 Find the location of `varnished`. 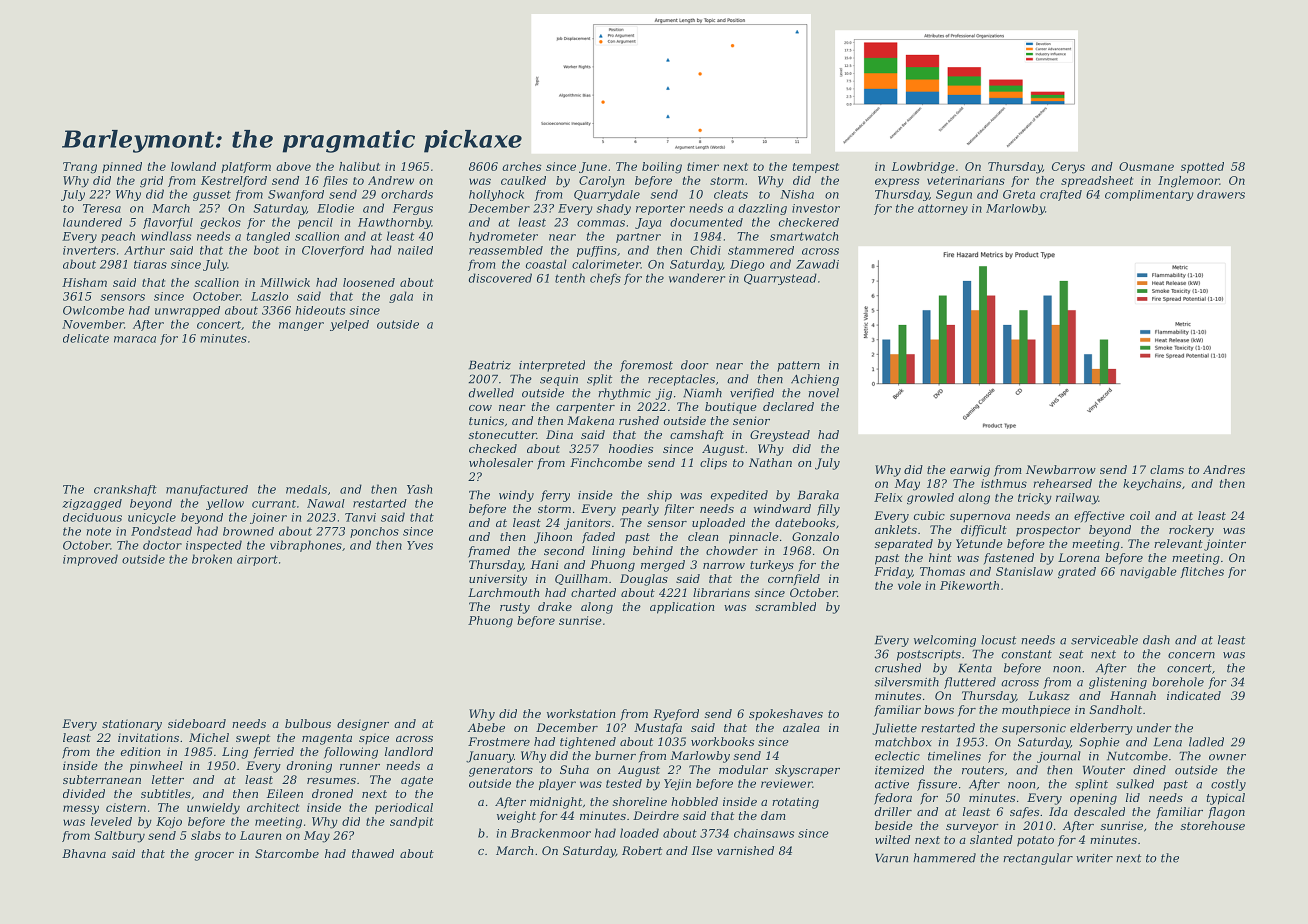

varnished is located at coordinates (745, 850).
